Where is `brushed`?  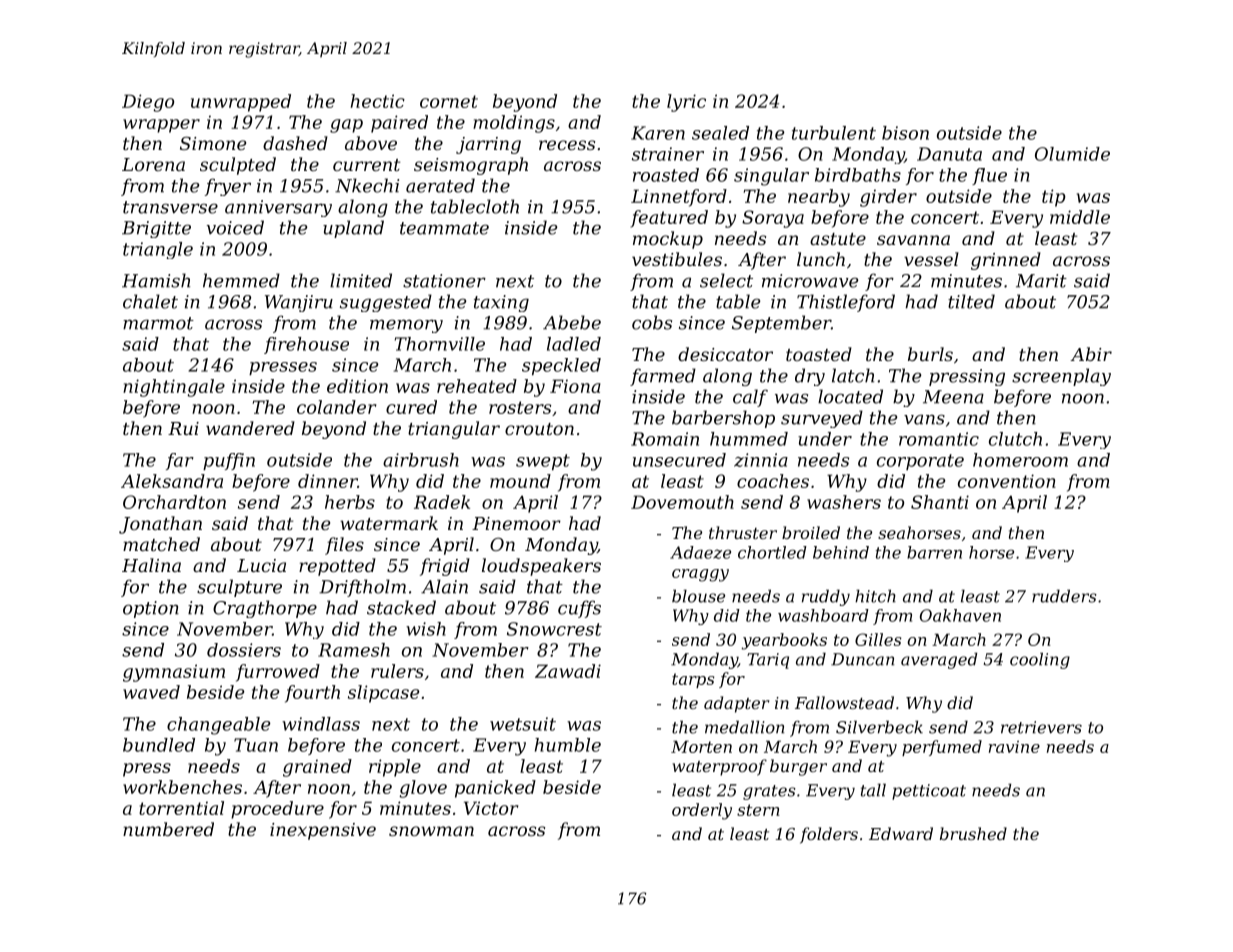 brushed is located at coordinates (973, 833).
